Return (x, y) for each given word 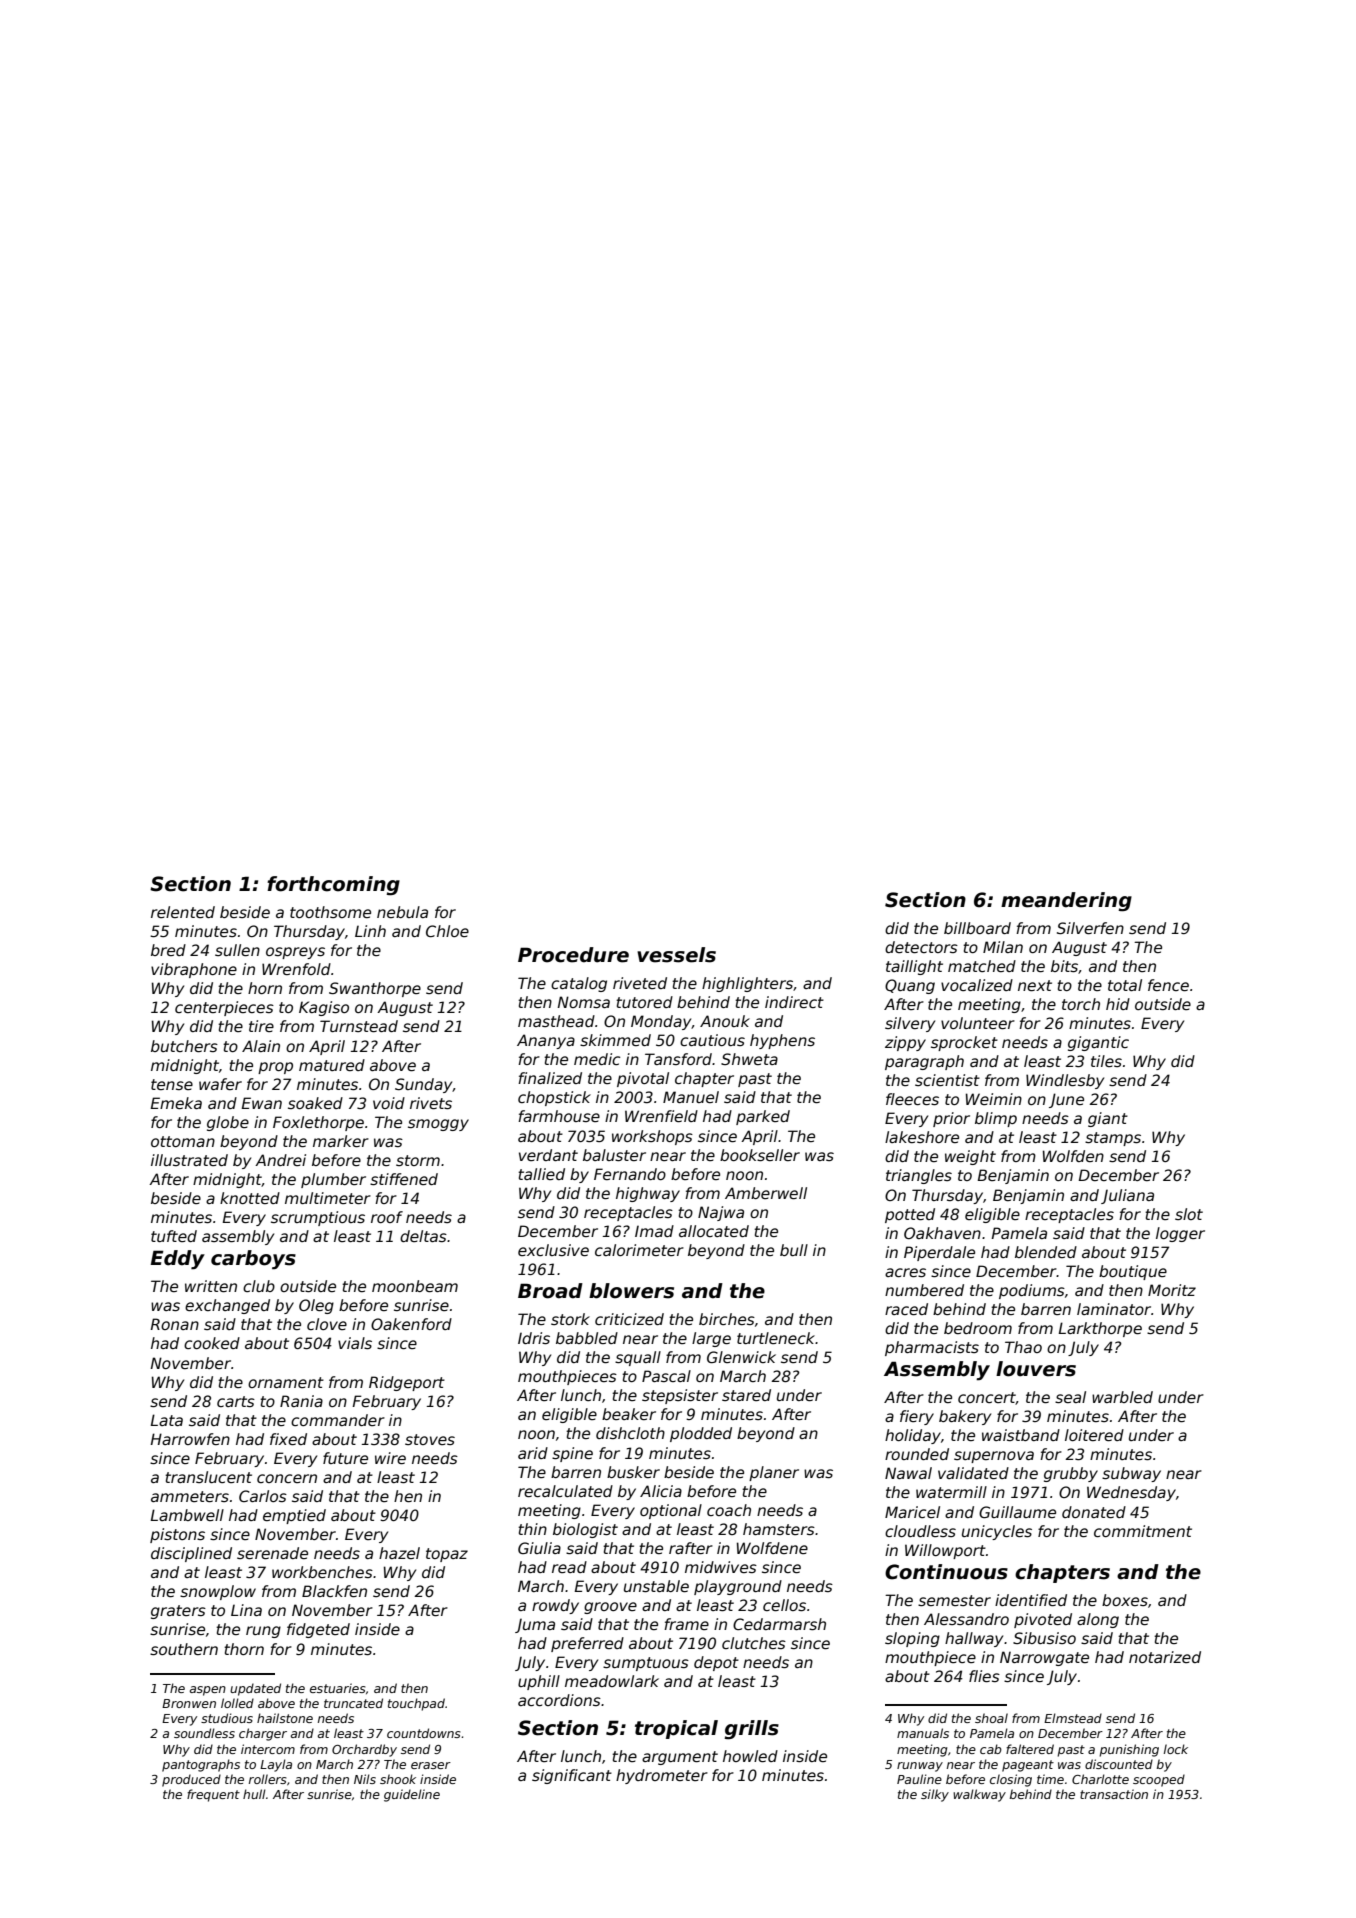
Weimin (994, 1099)
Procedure (573, 955)
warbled (1122, 1397)
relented (183, 912)
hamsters (779, 1529)
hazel (399, 1553)
